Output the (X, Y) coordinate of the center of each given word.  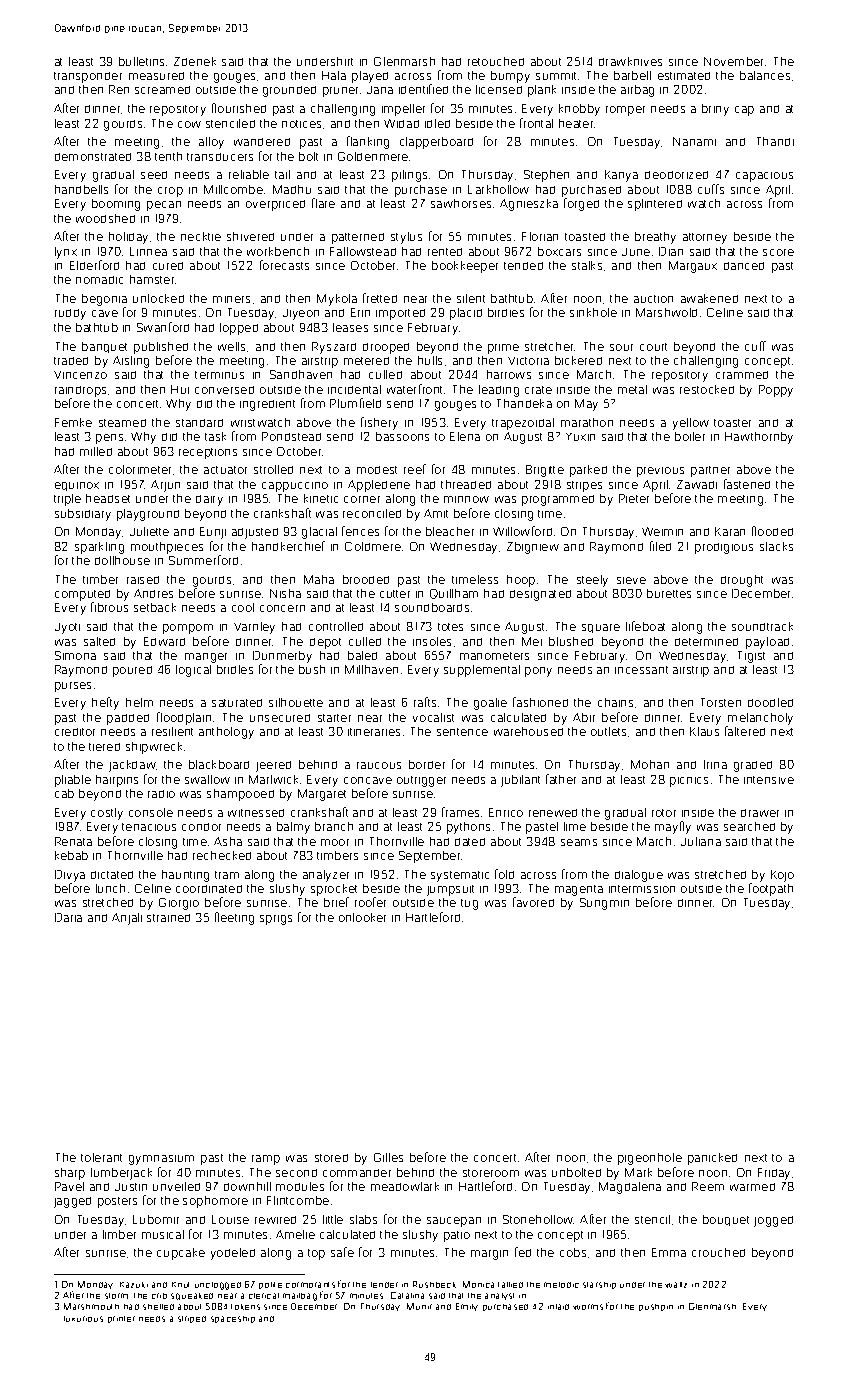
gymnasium (161, 1160)
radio (161, 794)
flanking (368, 142)
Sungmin (604, 904)
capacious (764, 177)
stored (331, 1158)
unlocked (158, 298)
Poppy (776, 391)
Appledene (379, 486)
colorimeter (140, 469)
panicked (712, 1159)
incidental (354, 389)
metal (632, 389)
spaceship (233, 1319)
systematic (460, 876)
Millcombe (233, 189)
